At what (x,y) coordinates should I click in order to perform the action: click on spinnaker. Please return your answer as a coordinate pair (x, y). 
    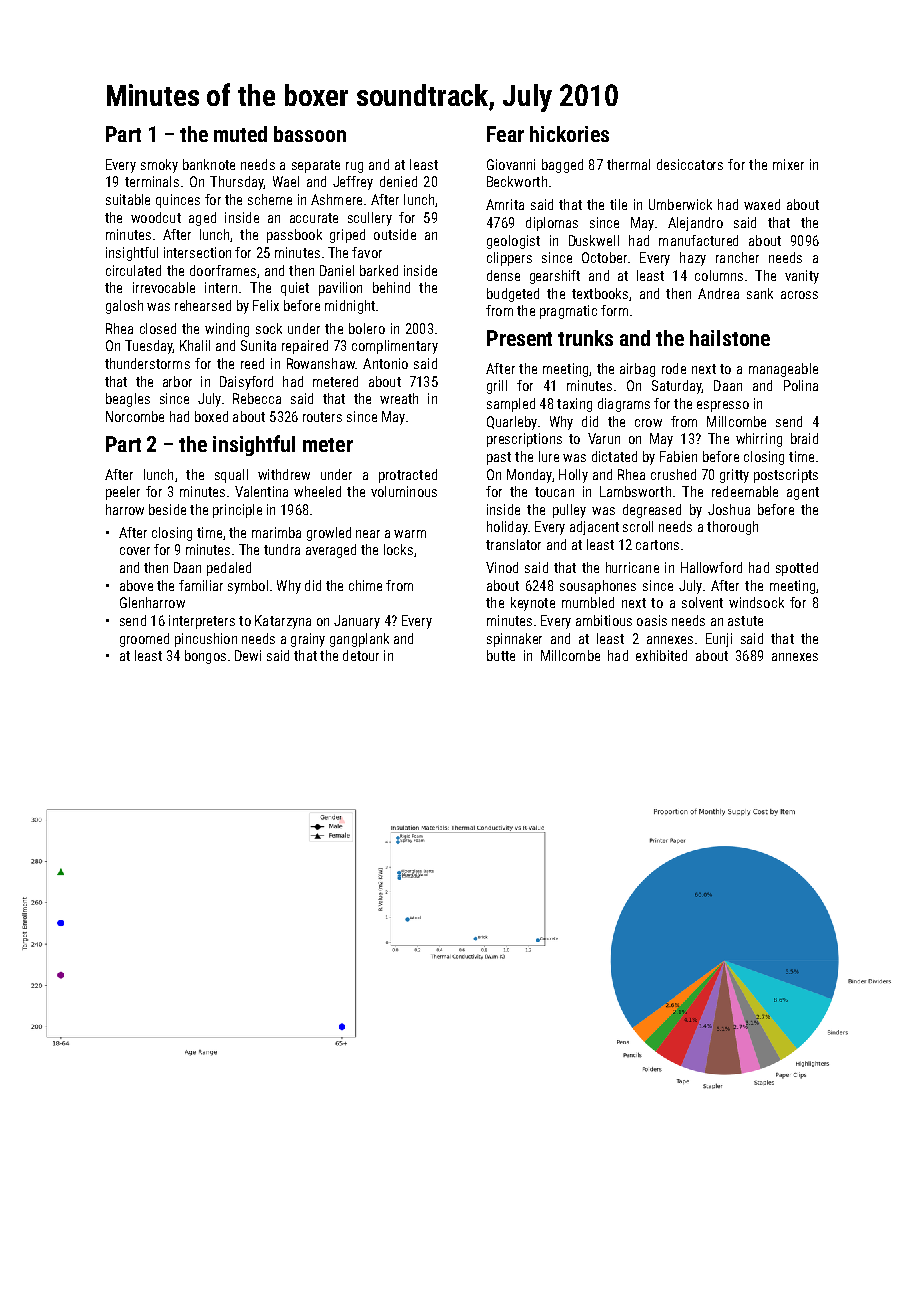
    Looking at the image, I should click on (514, 640).
